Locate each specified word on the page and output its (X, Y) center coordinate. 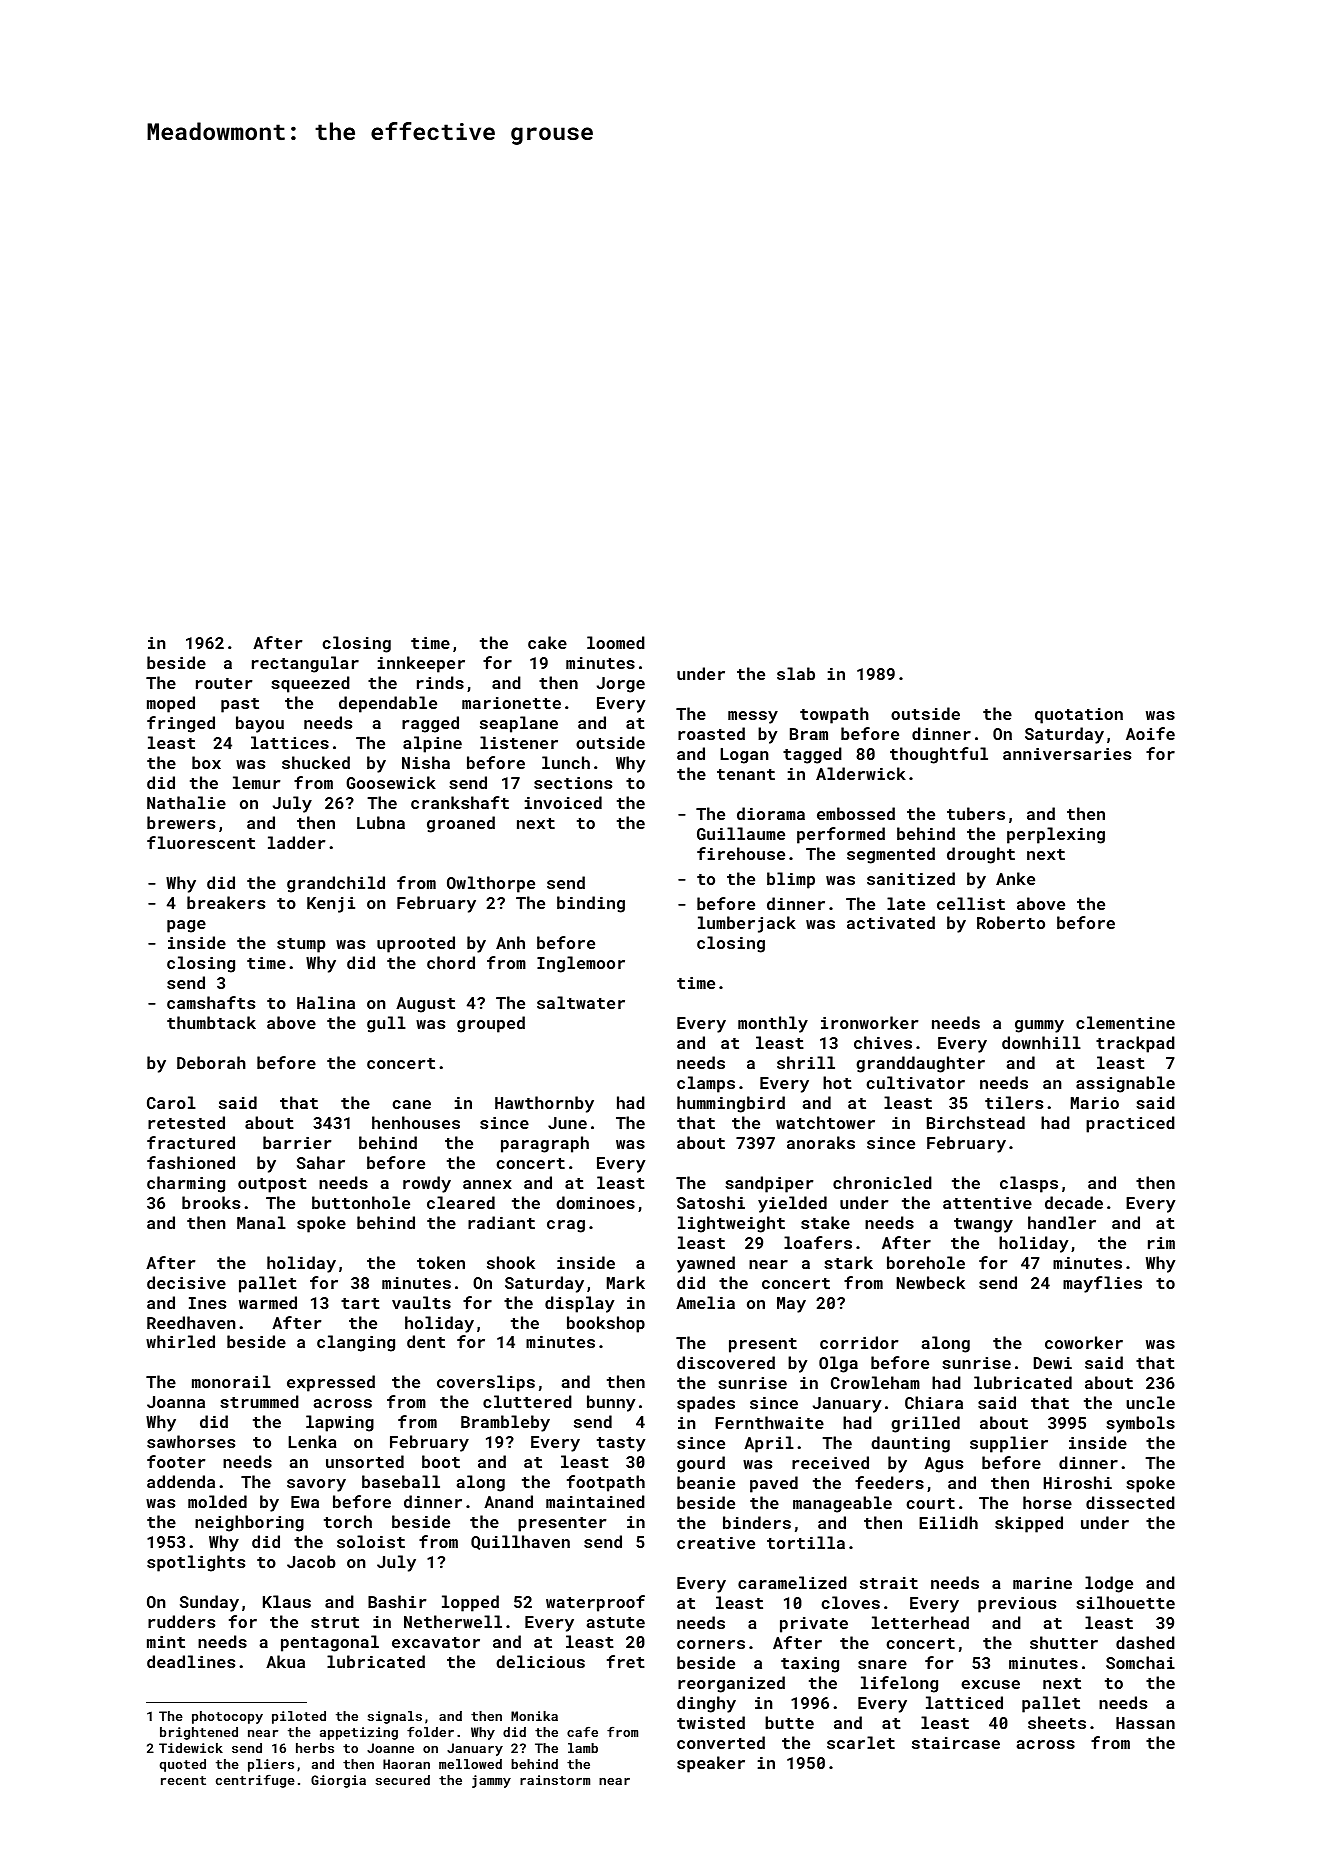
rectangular (305, 664)
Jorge (621, 685)
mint (166, 1642)
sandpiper (769, 1184)
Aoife (1150, 733)
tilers (1014, 1102)
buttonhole (361, 1202)
